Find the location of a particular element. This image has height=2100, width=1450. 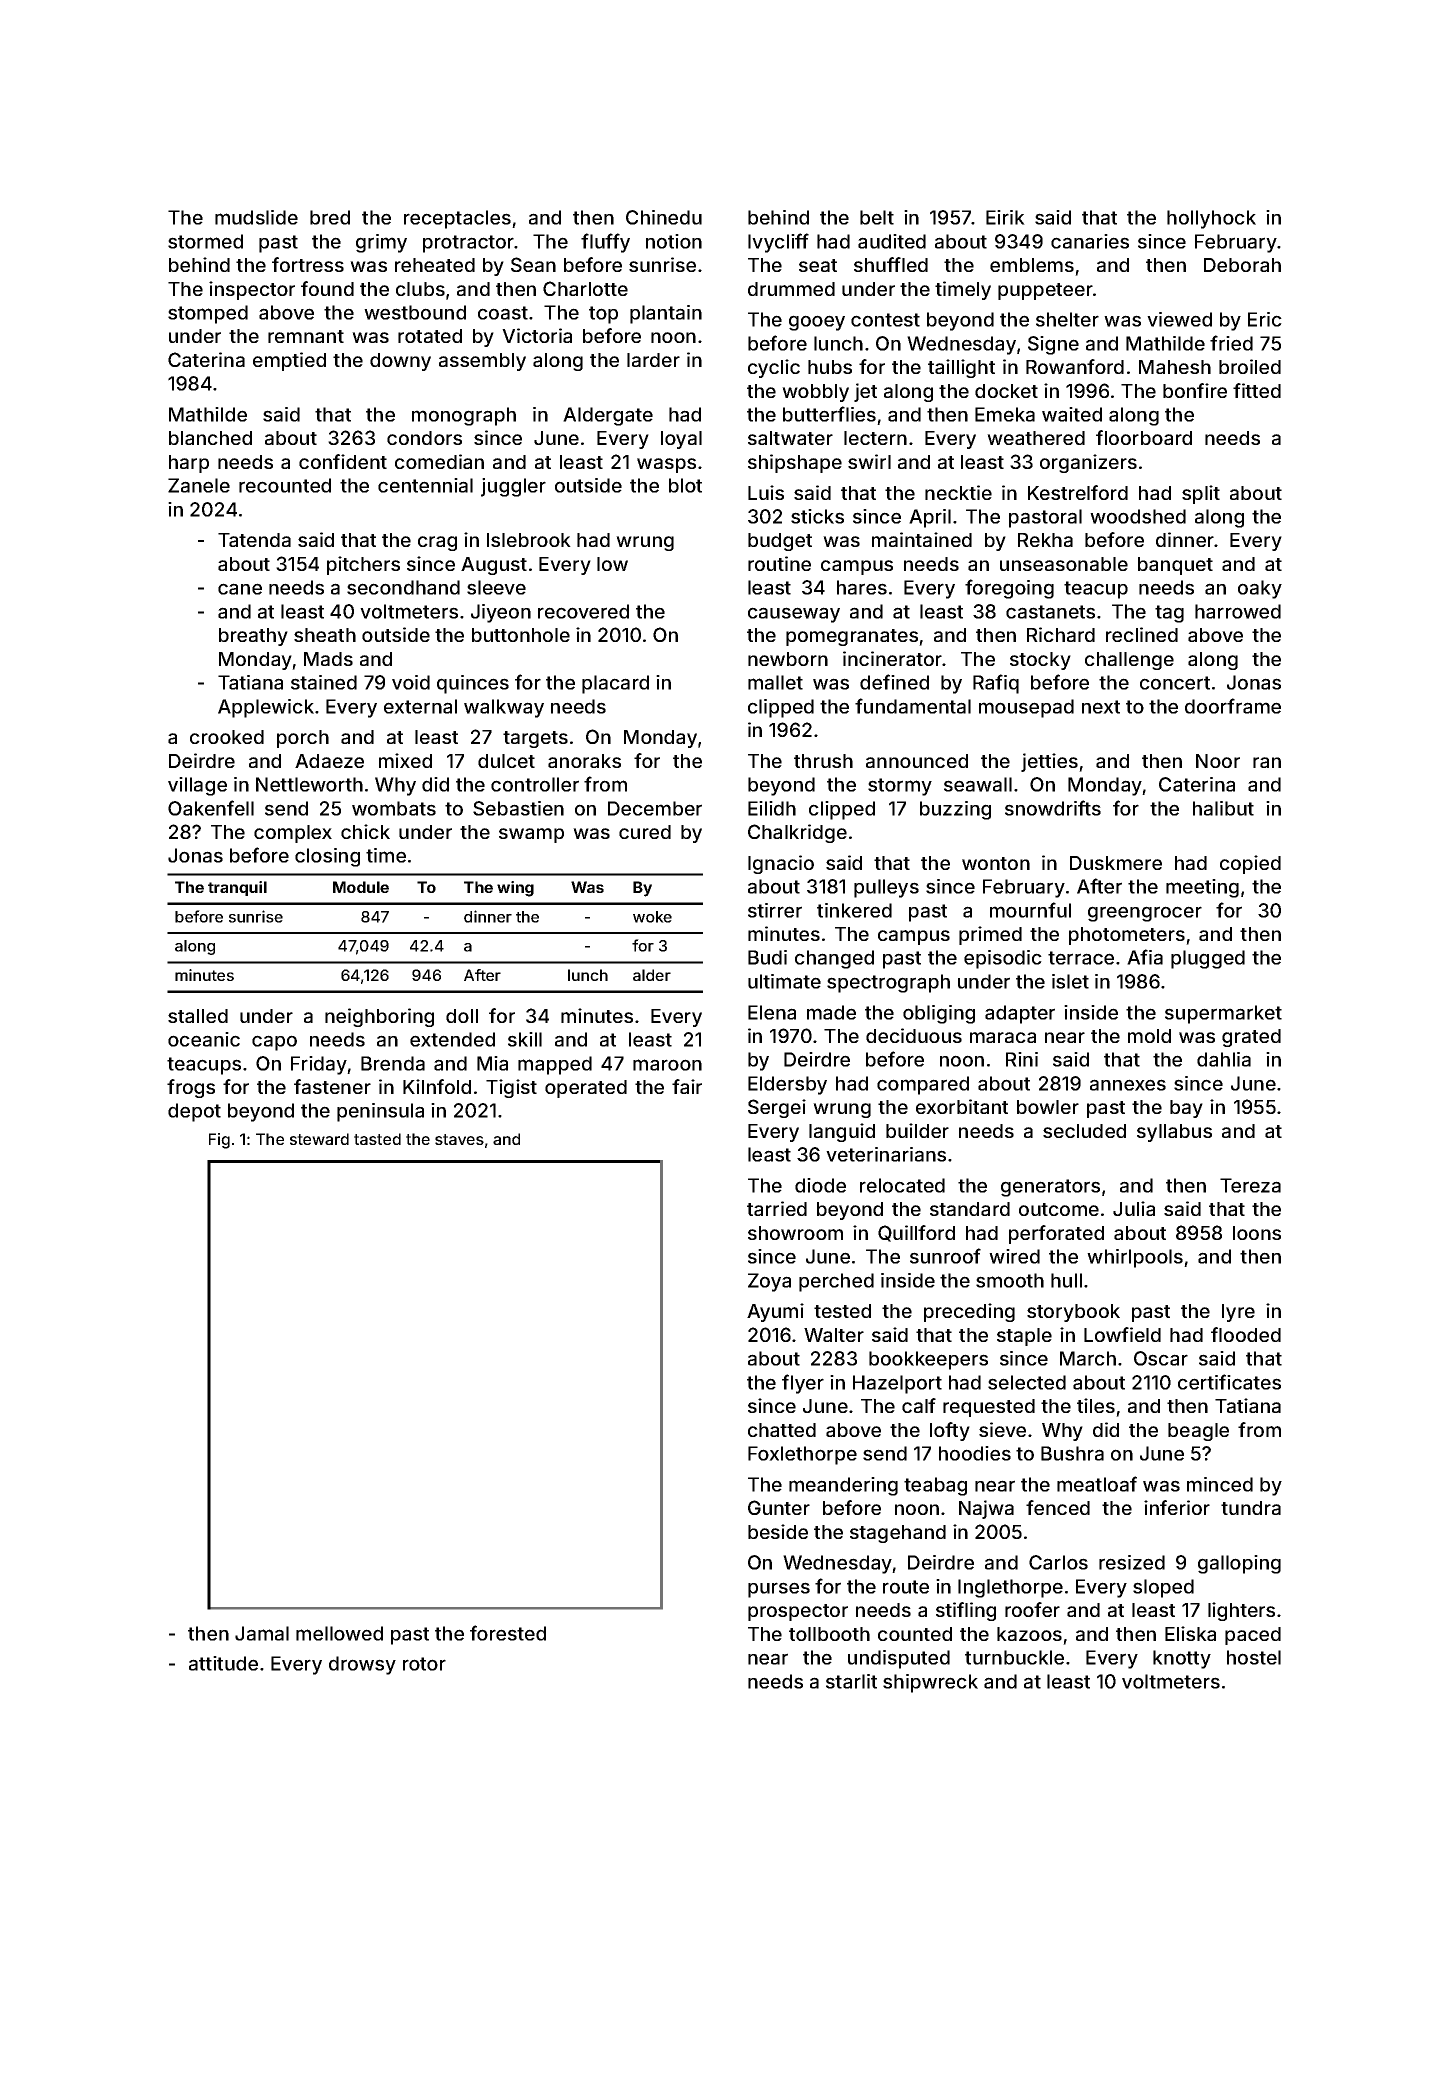

placard is located at coordinates (615, 684).
